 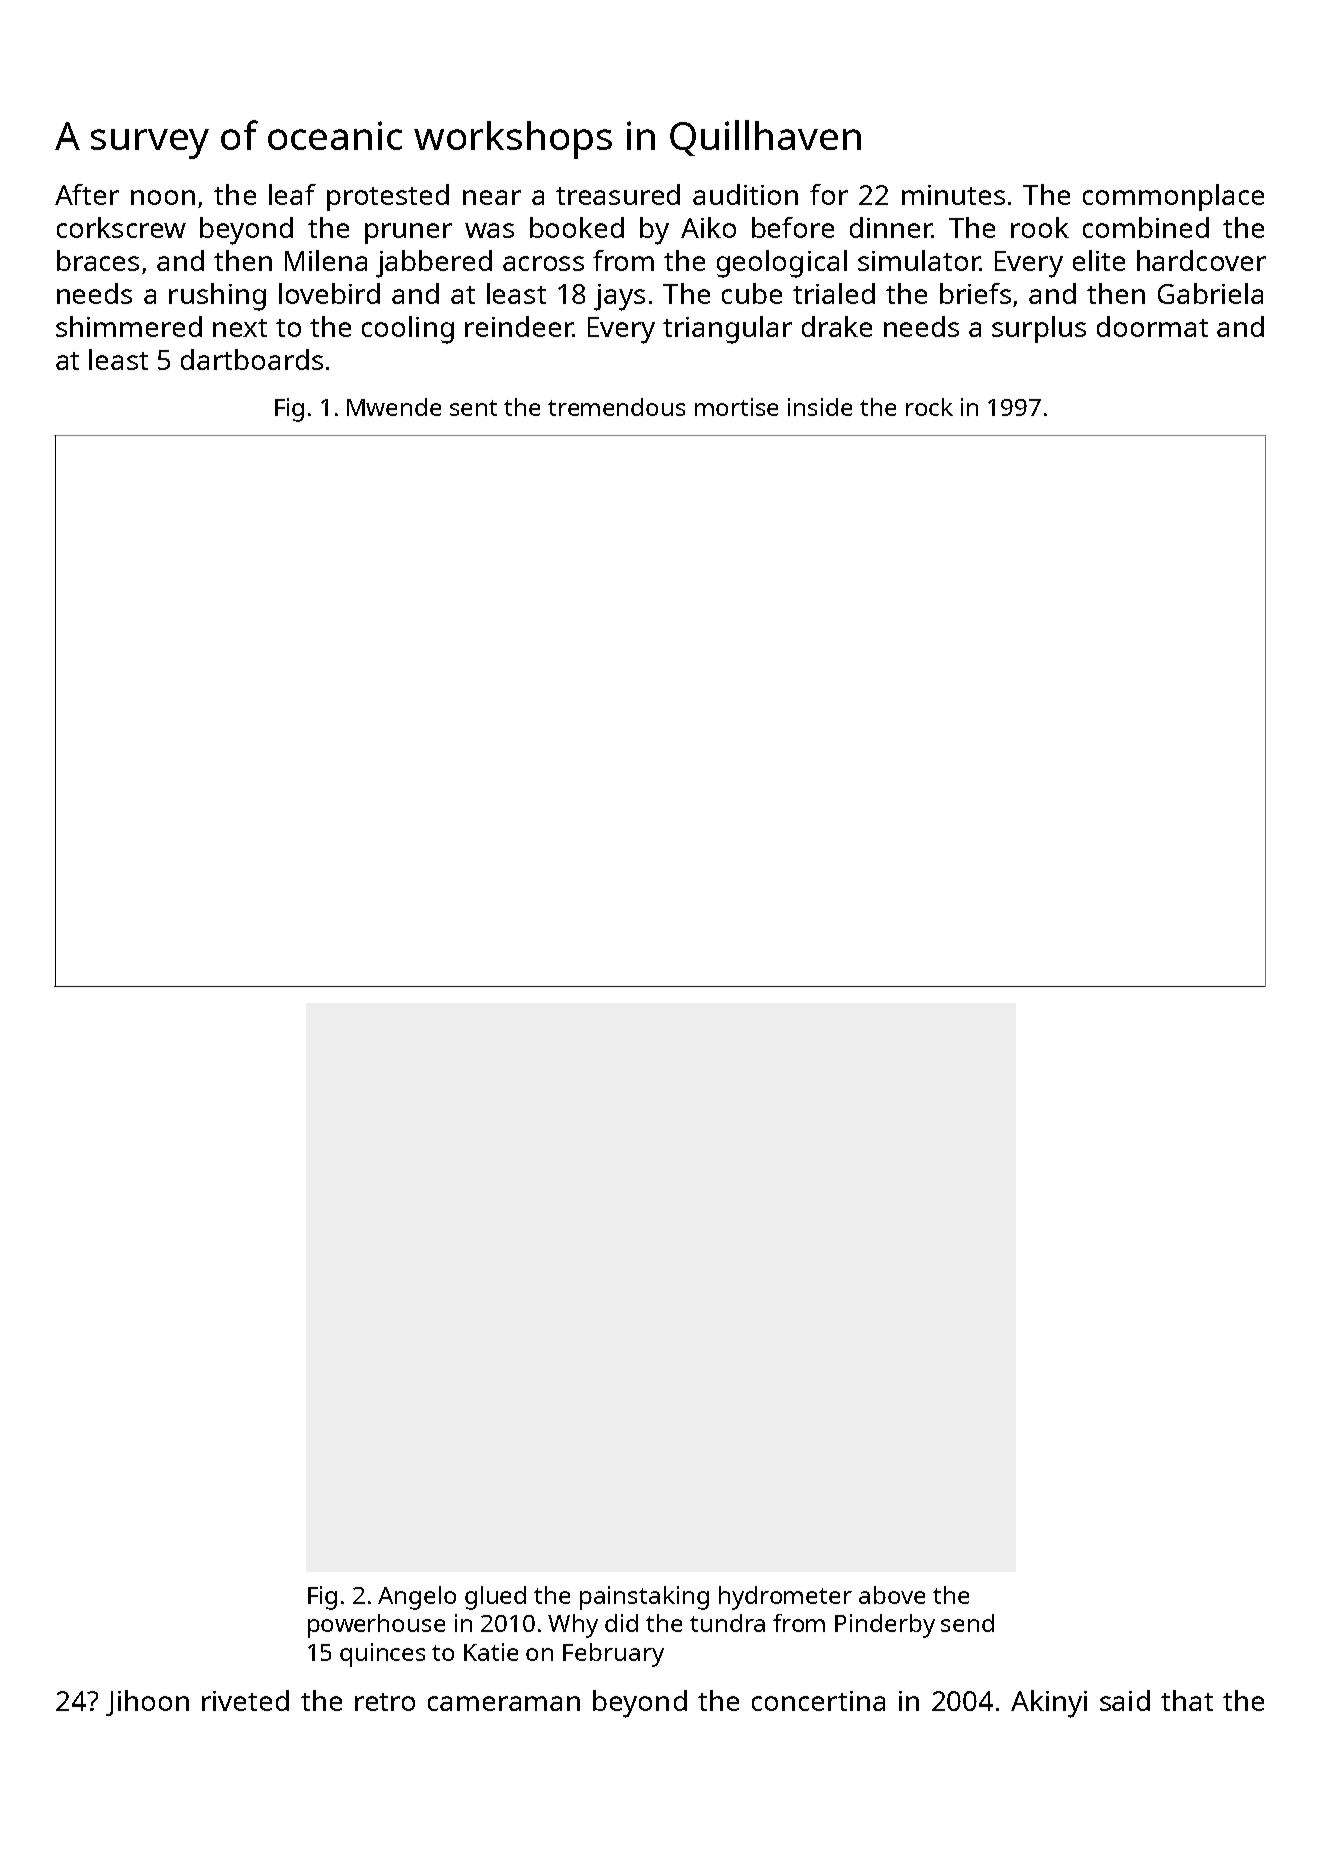 I want to click on inside, so click(x=820, y=407).
